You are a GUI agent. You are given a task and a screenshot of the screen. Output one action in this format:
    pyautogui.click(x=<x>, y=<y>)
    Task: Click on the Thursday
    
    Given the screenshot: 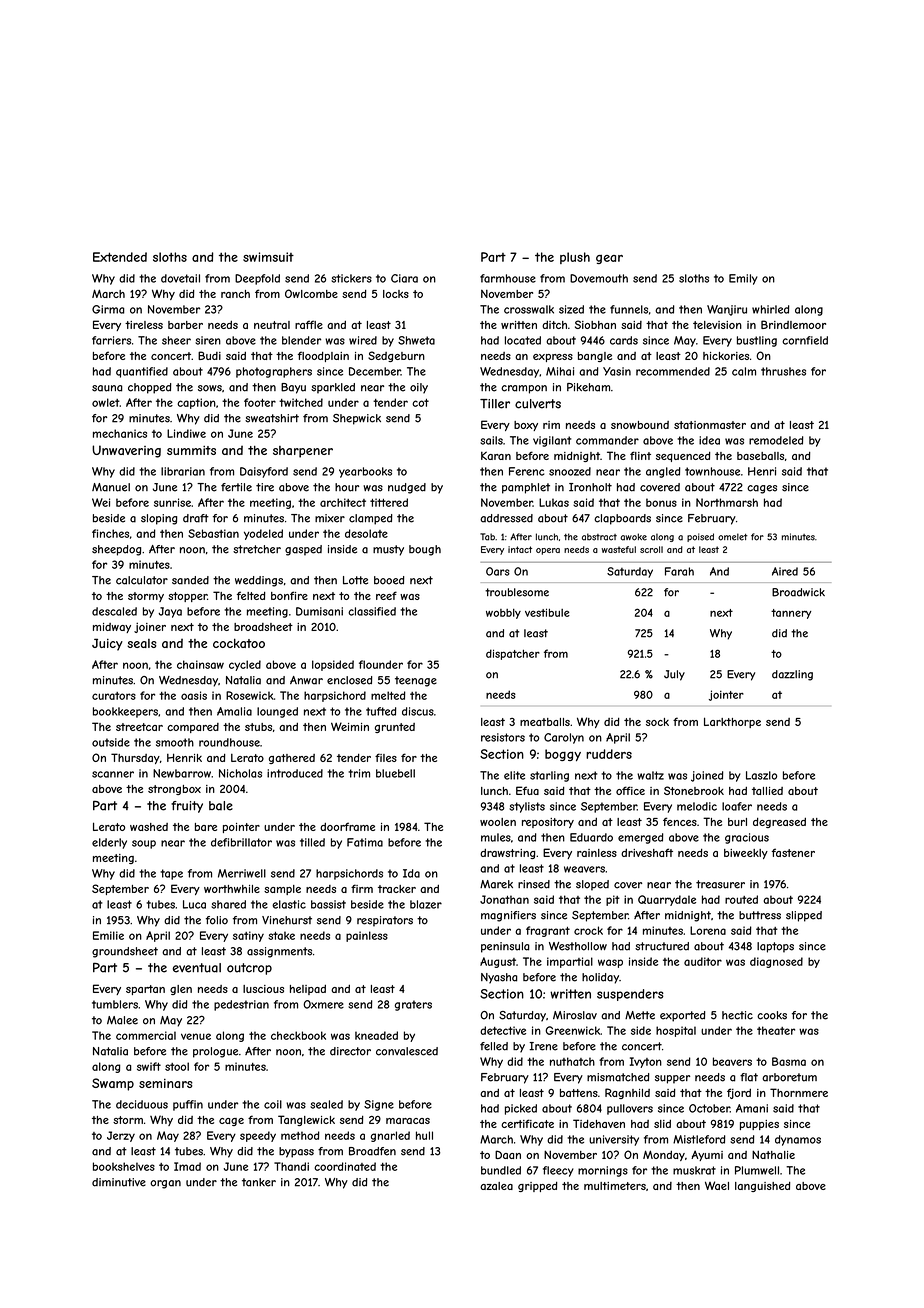 What is the action you would take?
    pyautogui.click(x=135, y=758)
